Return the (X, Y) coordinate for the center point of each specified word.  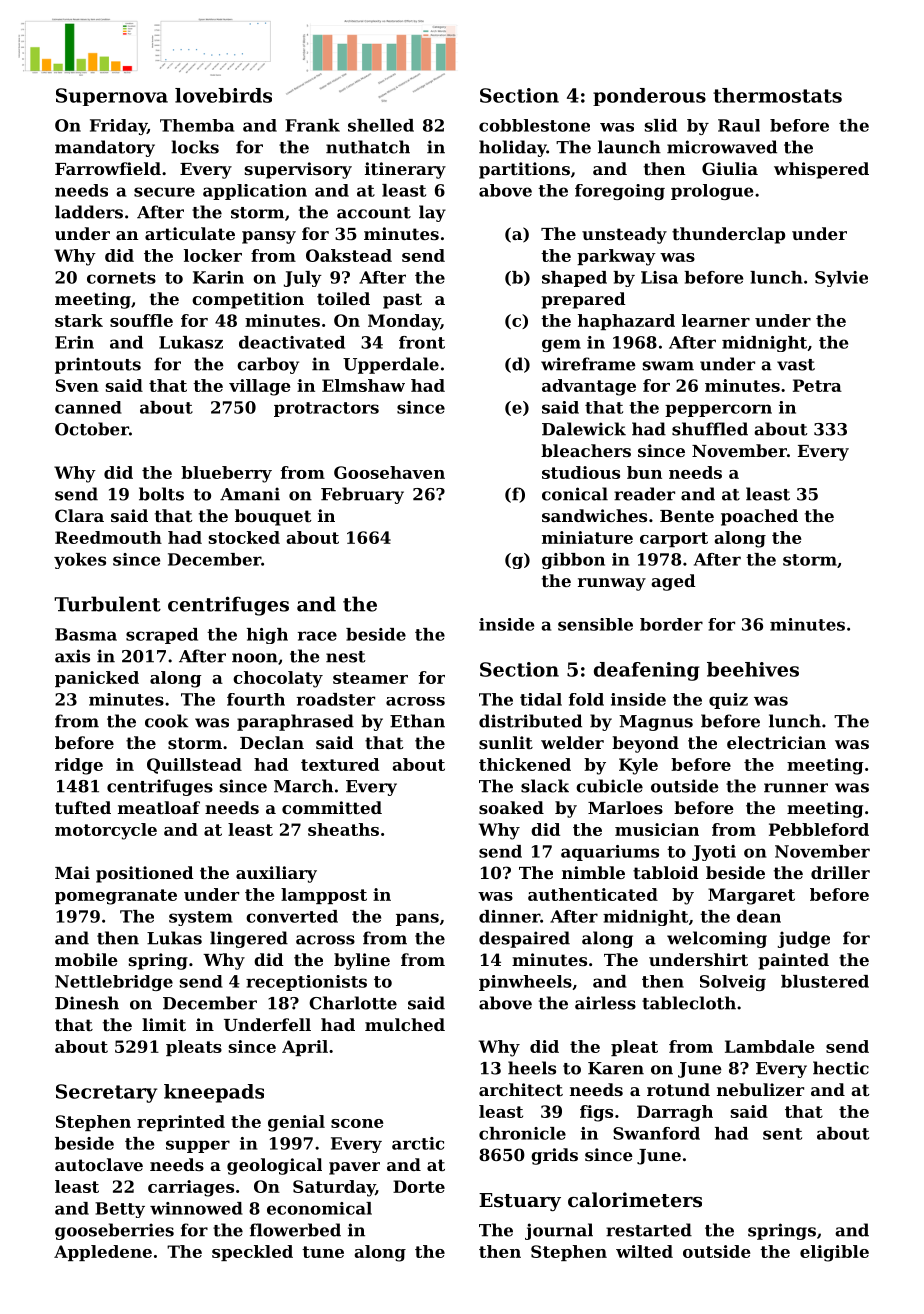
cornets (121, 278)
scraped (162, 636)
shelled (381, 125)
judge (804, 939)
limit (164, 1024)
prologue (712, 192)
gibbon (573, 561)
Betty (120, 1210)
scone (357, 1123)
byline (362, 961)
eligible (834, 1253)
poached (759, 517)
